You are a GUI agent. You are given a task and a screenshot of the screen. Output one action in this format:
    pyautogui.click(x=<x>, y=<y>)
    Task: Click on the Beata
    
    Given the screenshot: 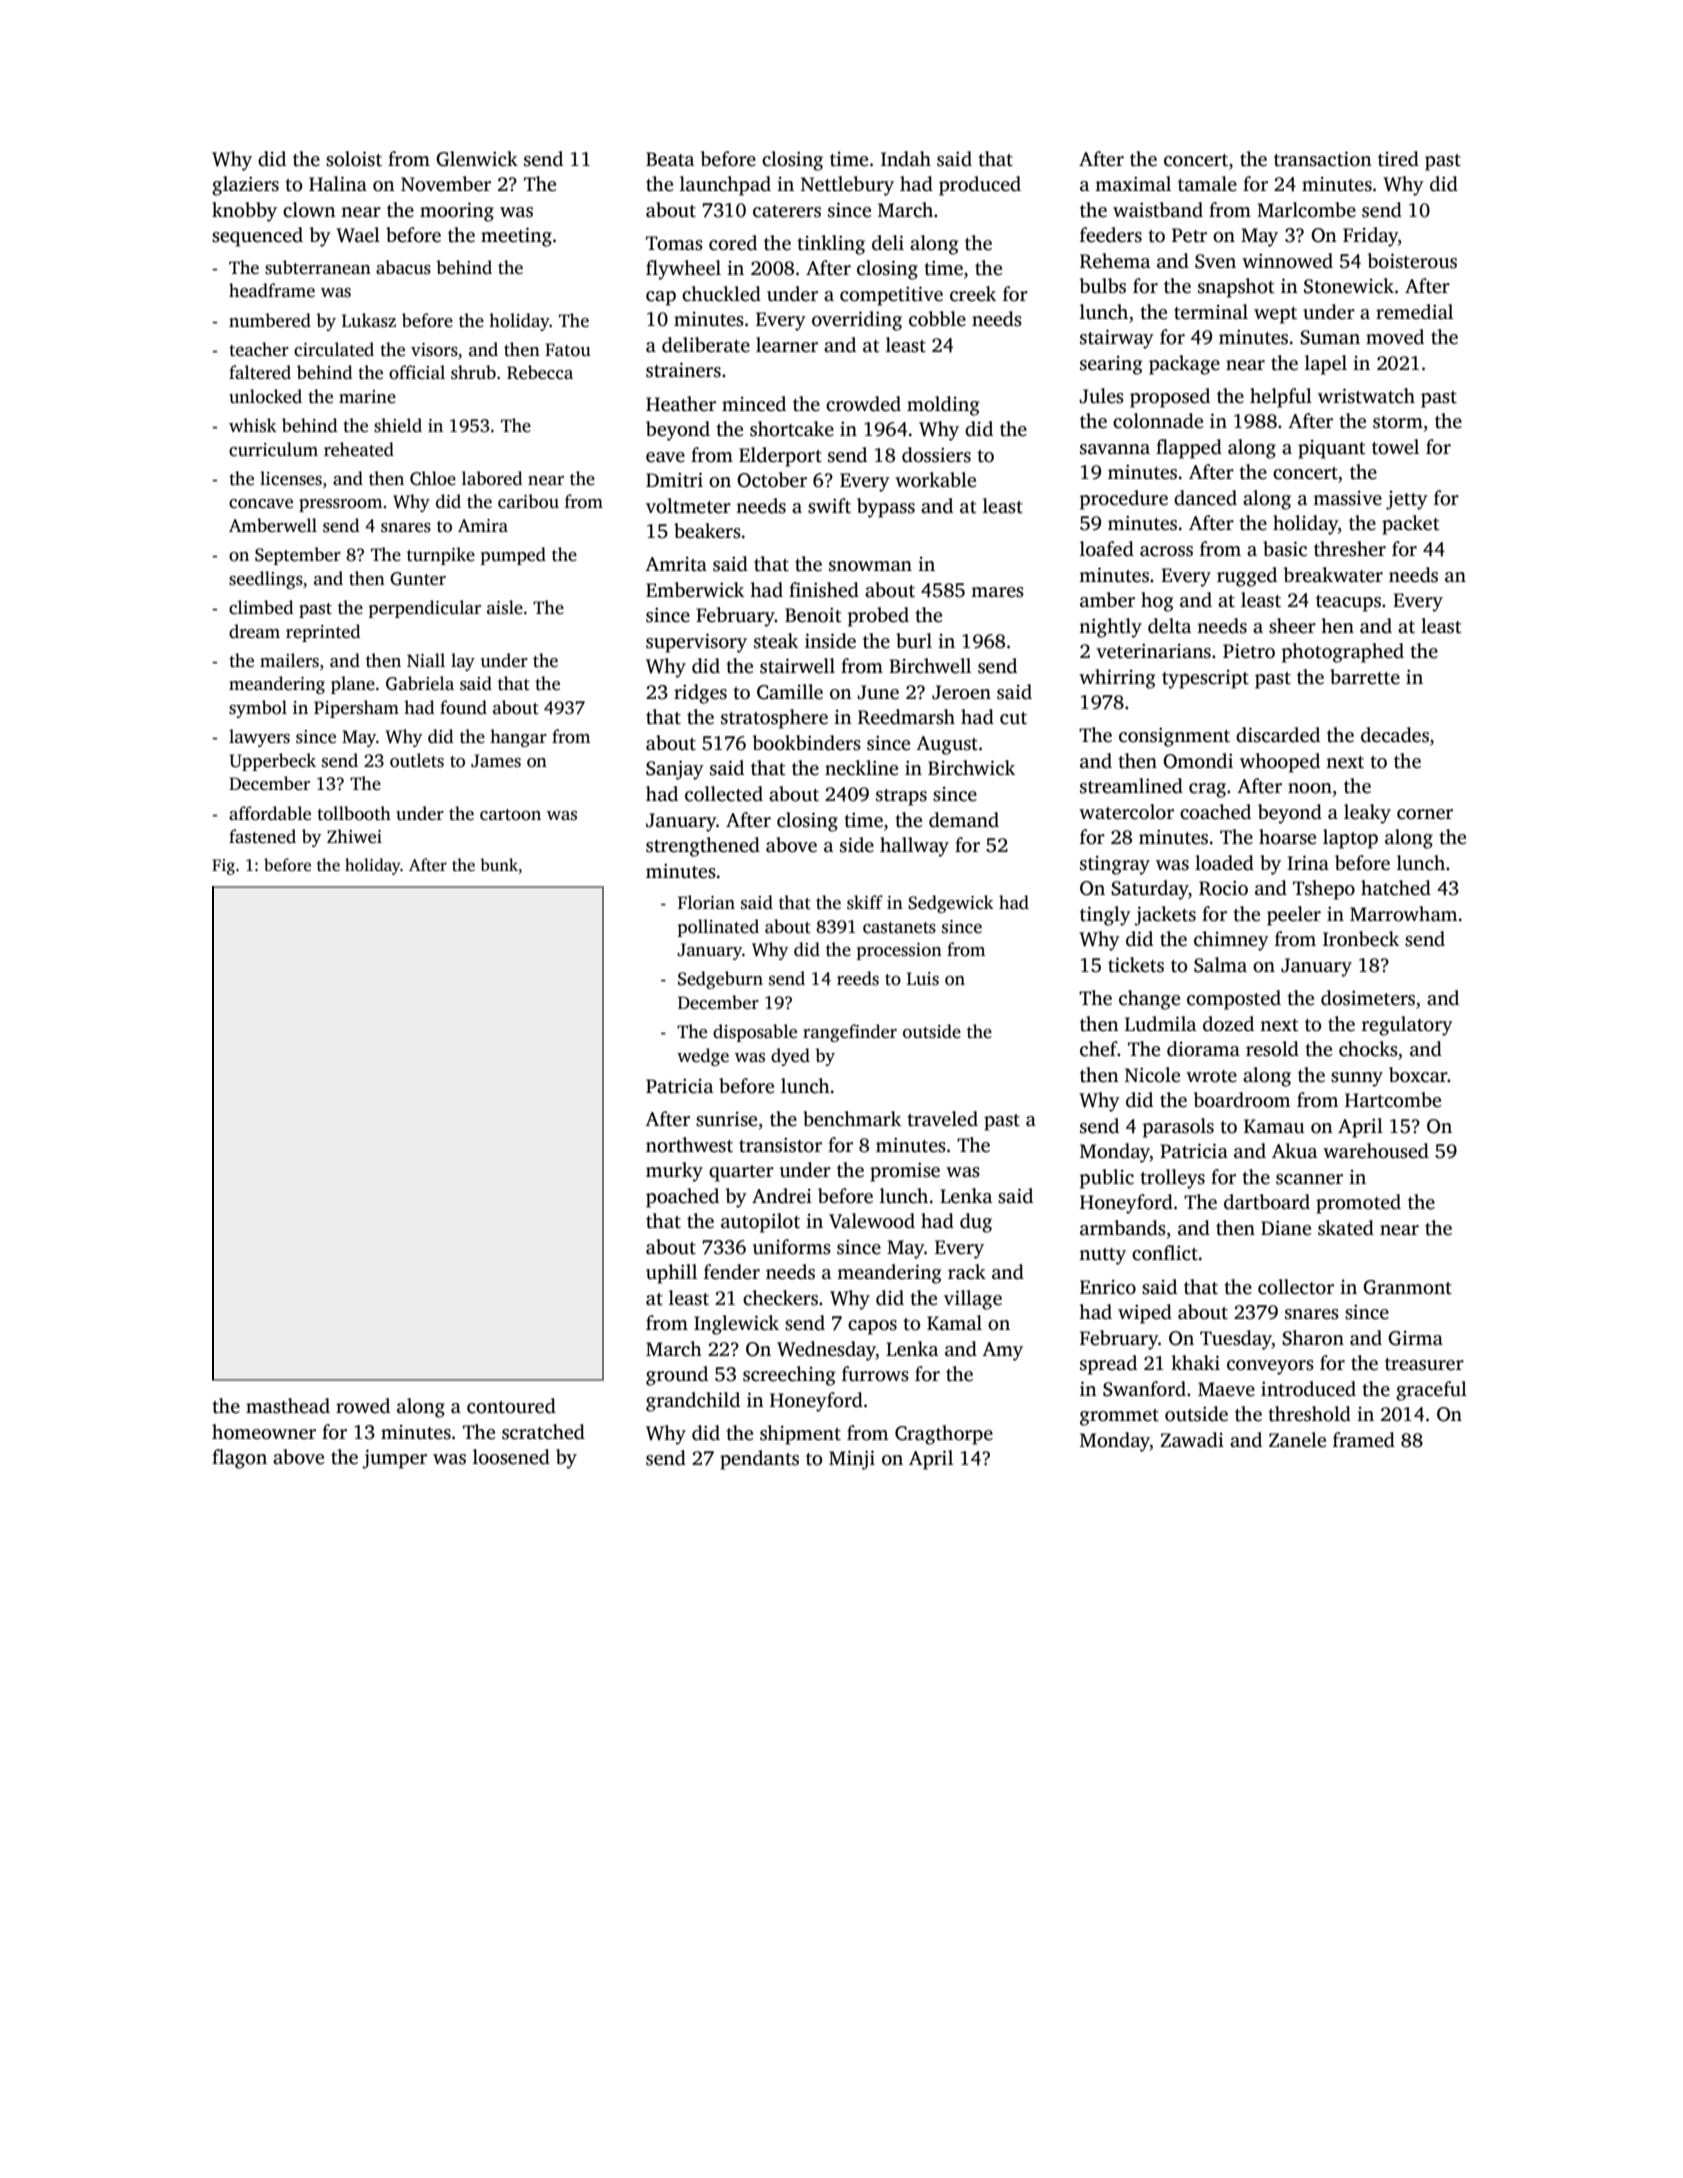 What is the action you would take?
    pyautogui.click(x=670, y=159)
